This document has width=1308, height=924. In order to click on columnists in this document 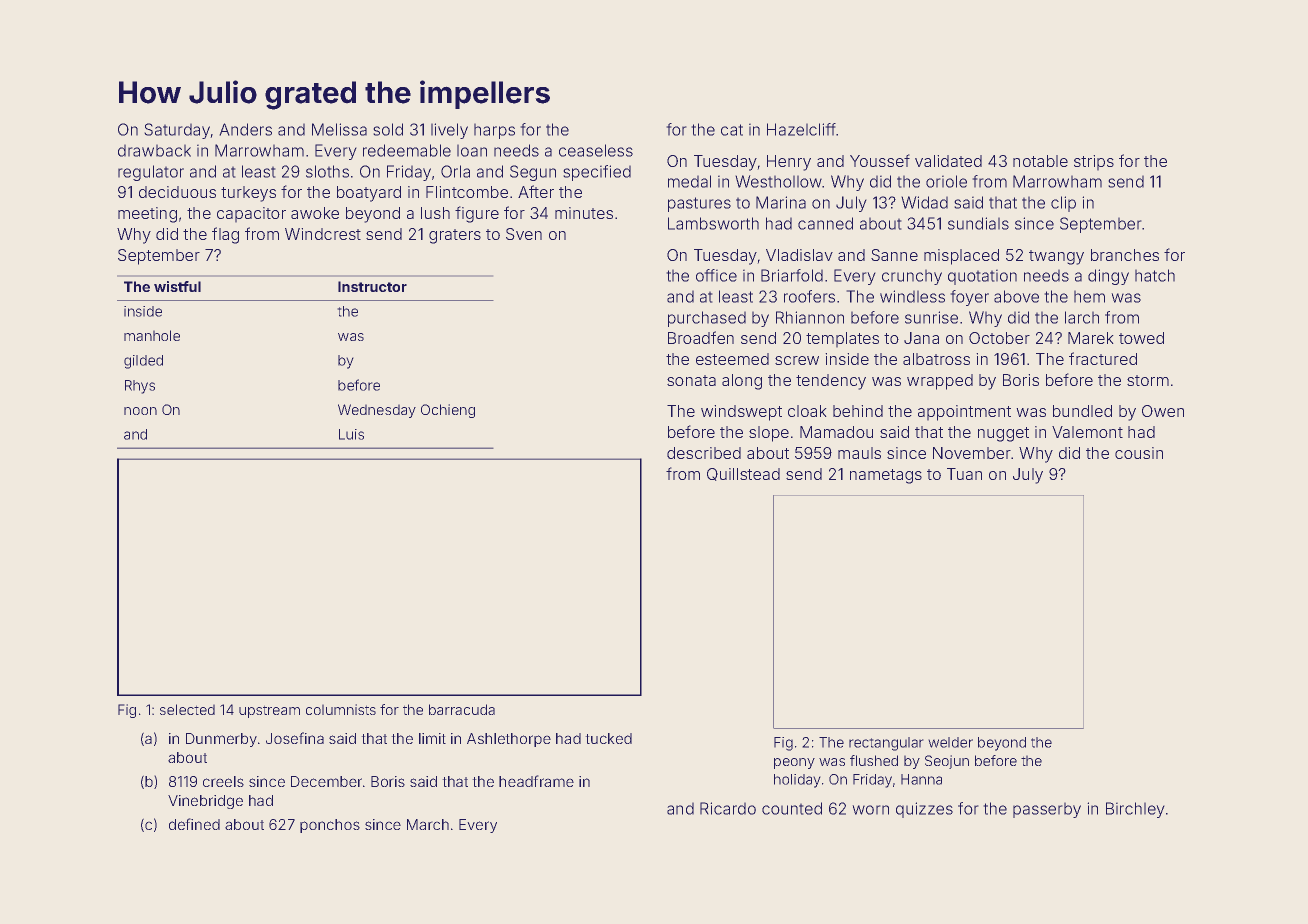, I will do `click(341, 709)`.
